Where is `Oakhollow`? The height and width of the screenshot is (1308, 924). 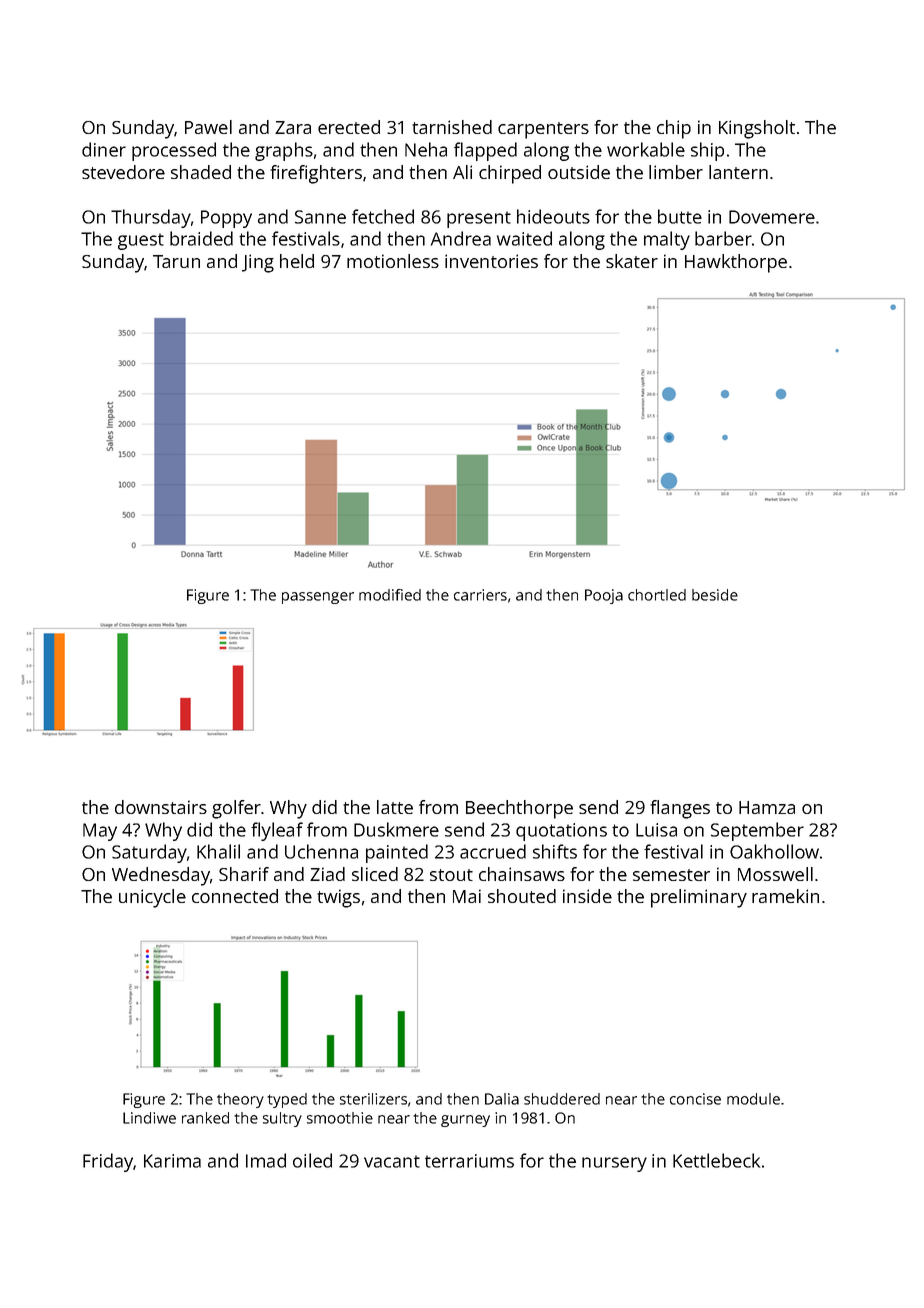
Oakhollow is located at coordinates (774, 851).
